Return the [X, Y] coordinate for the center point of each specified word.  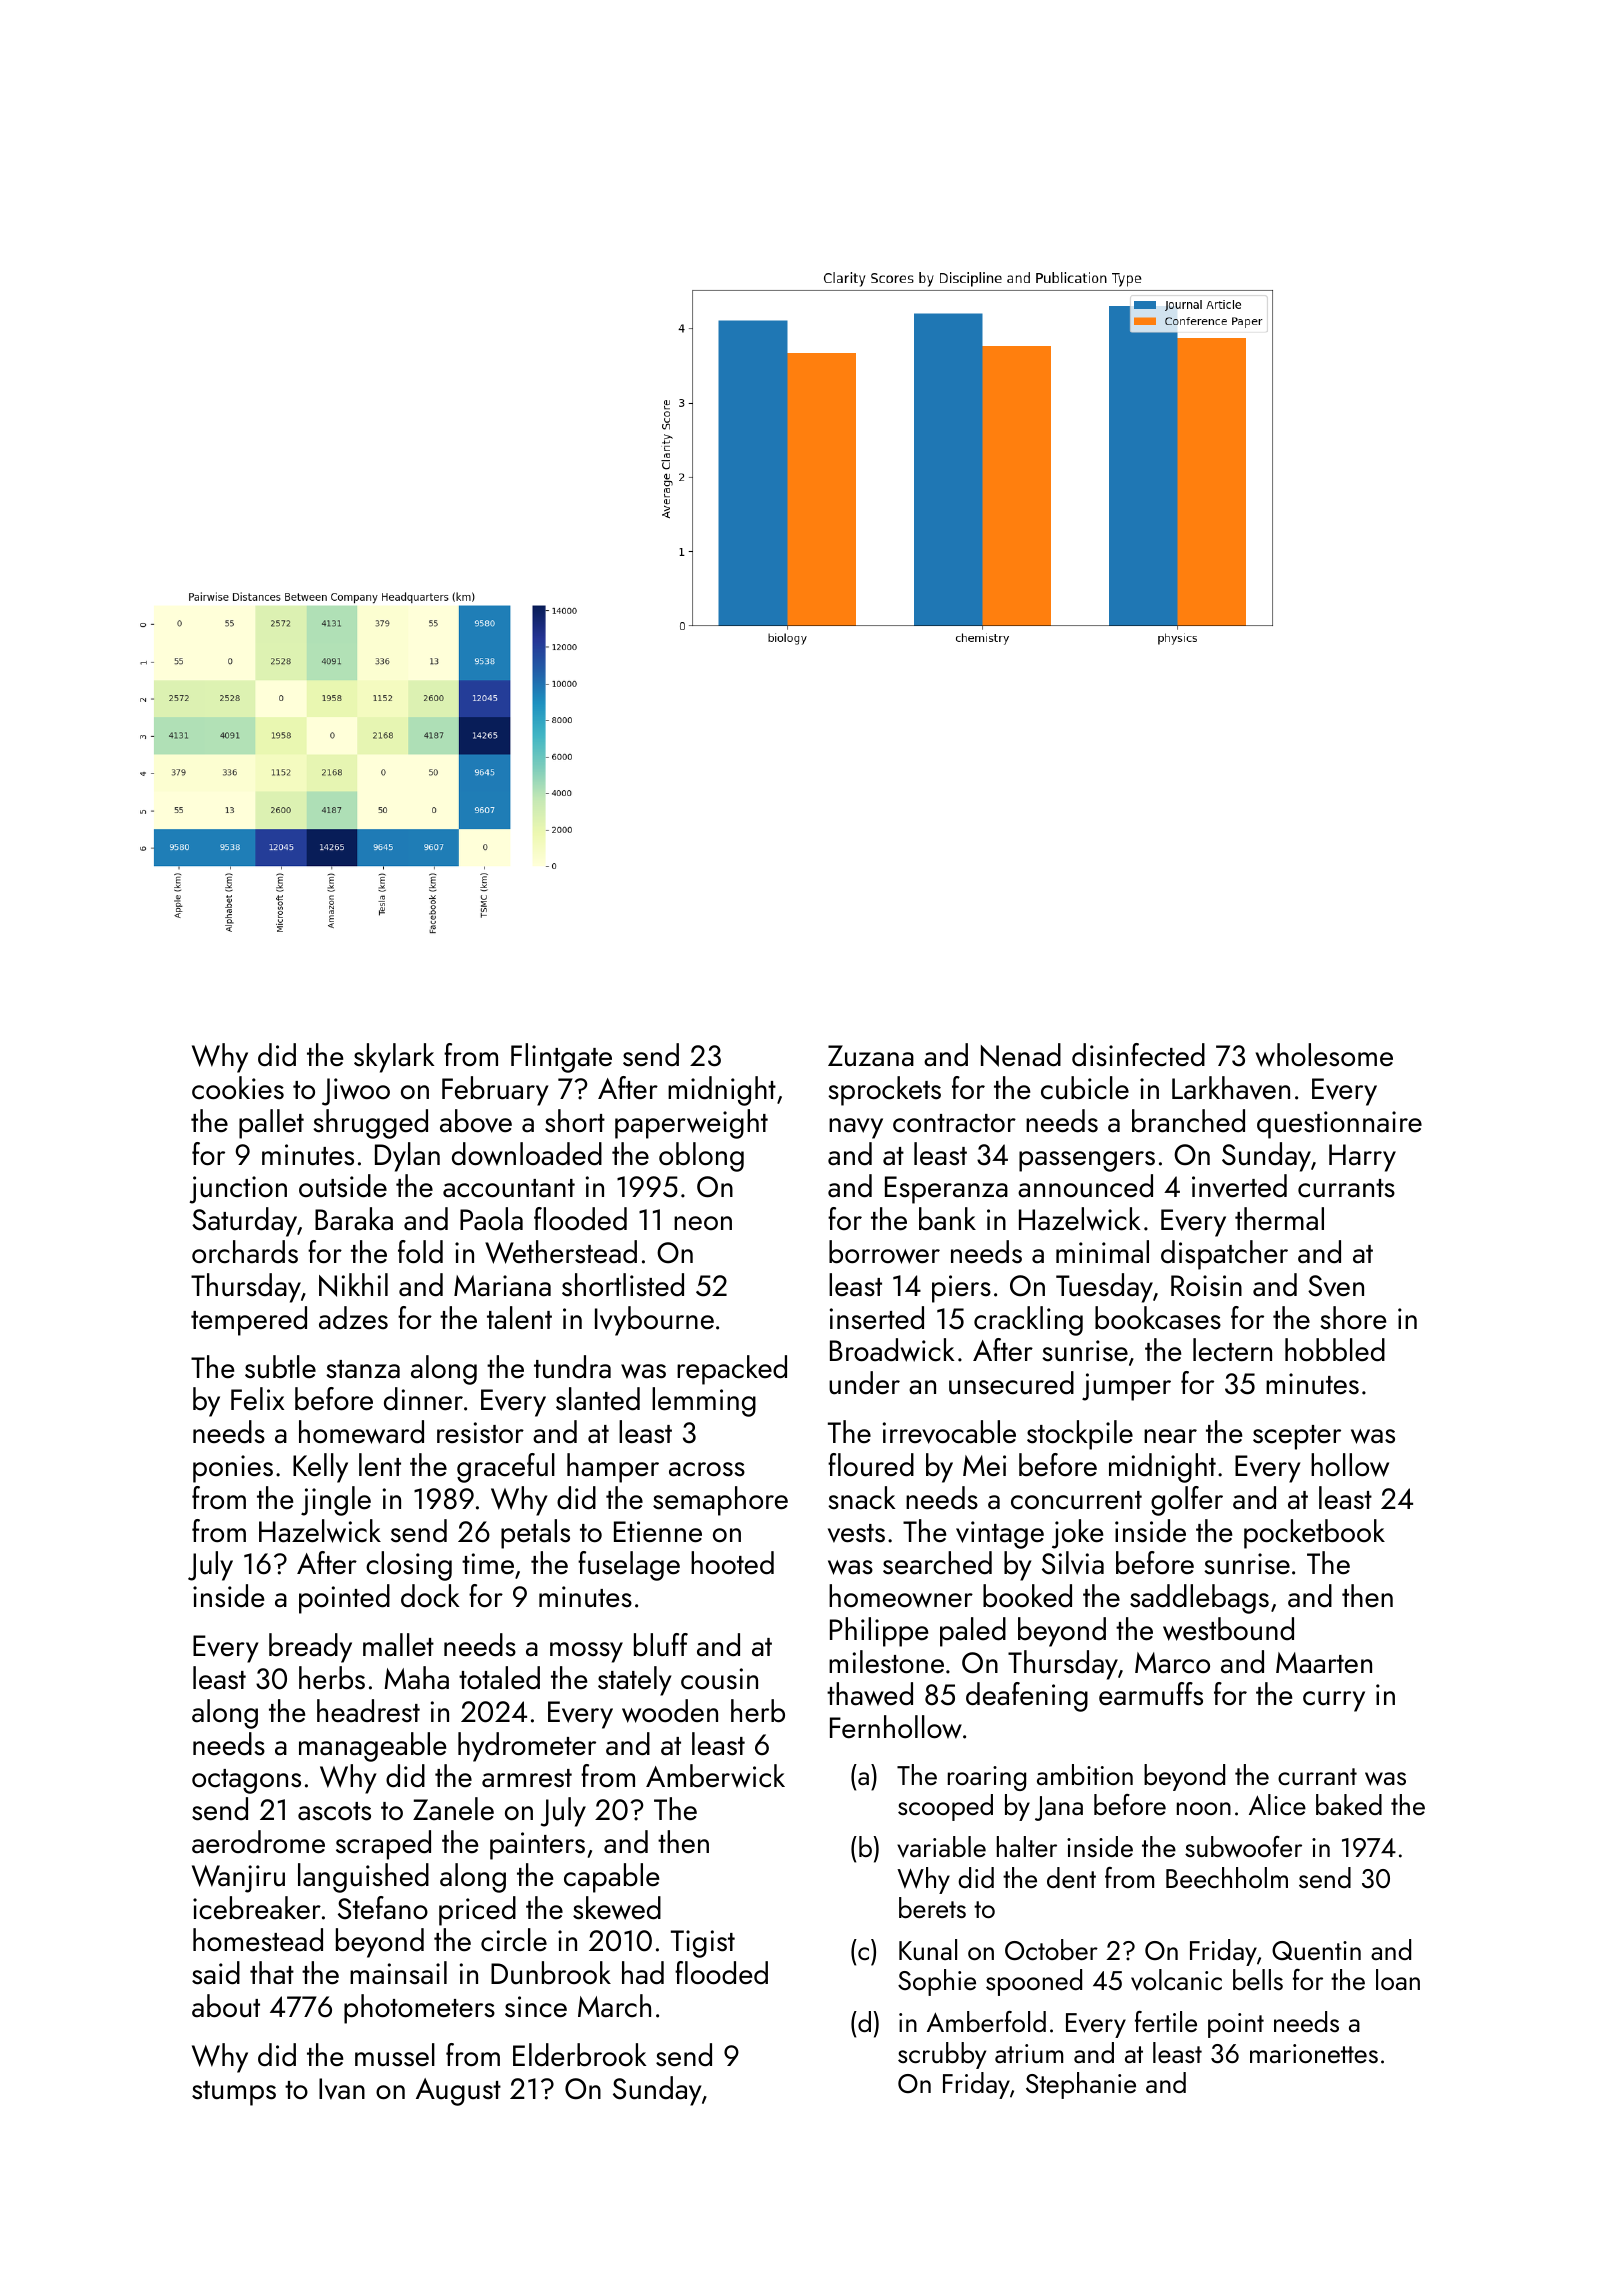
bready [310, 1648]
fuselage [629, 1566]
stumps [234, 2093]
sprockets [884, 1091]
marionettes [1314, 2053]
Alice [1277, 1804]
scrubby [942, 2055]
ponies [233, 1469]
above [476, 1121]
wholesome [1324, 1055]
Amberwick [715, 1776]
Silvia [1073, 1563]
